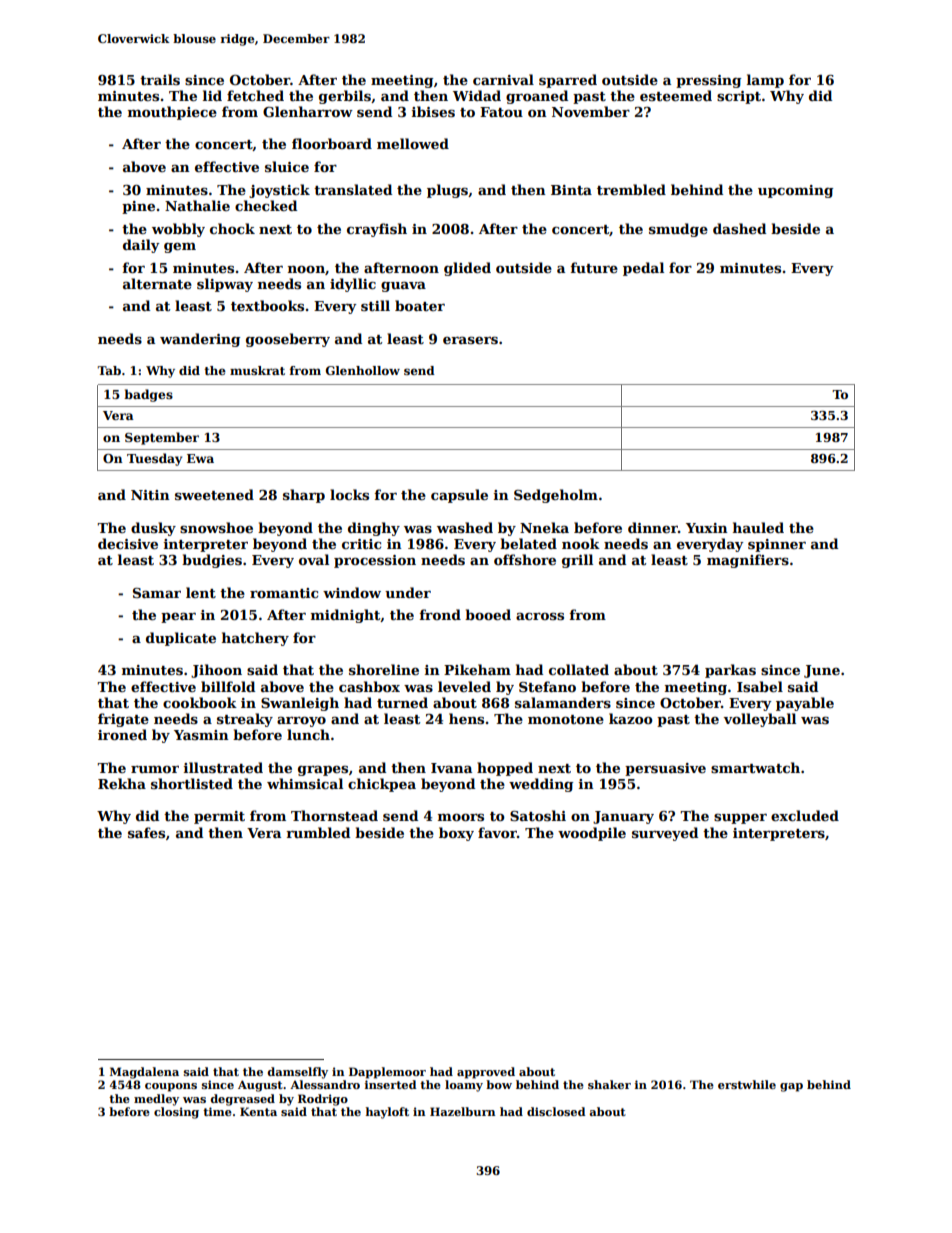 This document has height=1233, width=952. Describe the element at coordinates (538, 815) in the document. I see `Satoshi` at that location.
